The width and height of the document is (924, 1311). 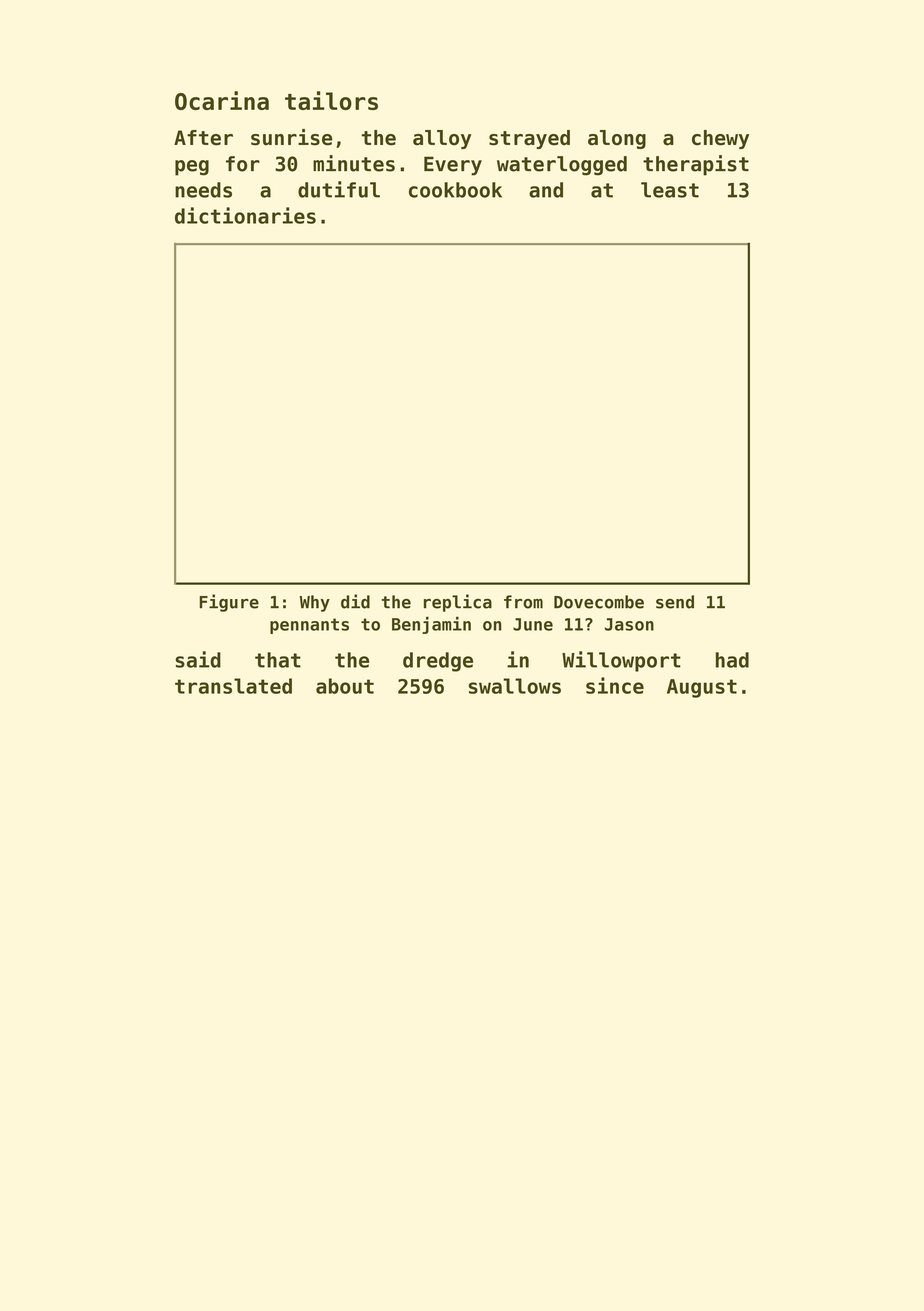 What do you see at coordinates (546, 190) in the document?
I see `and` at bounding box center [546, 190].
